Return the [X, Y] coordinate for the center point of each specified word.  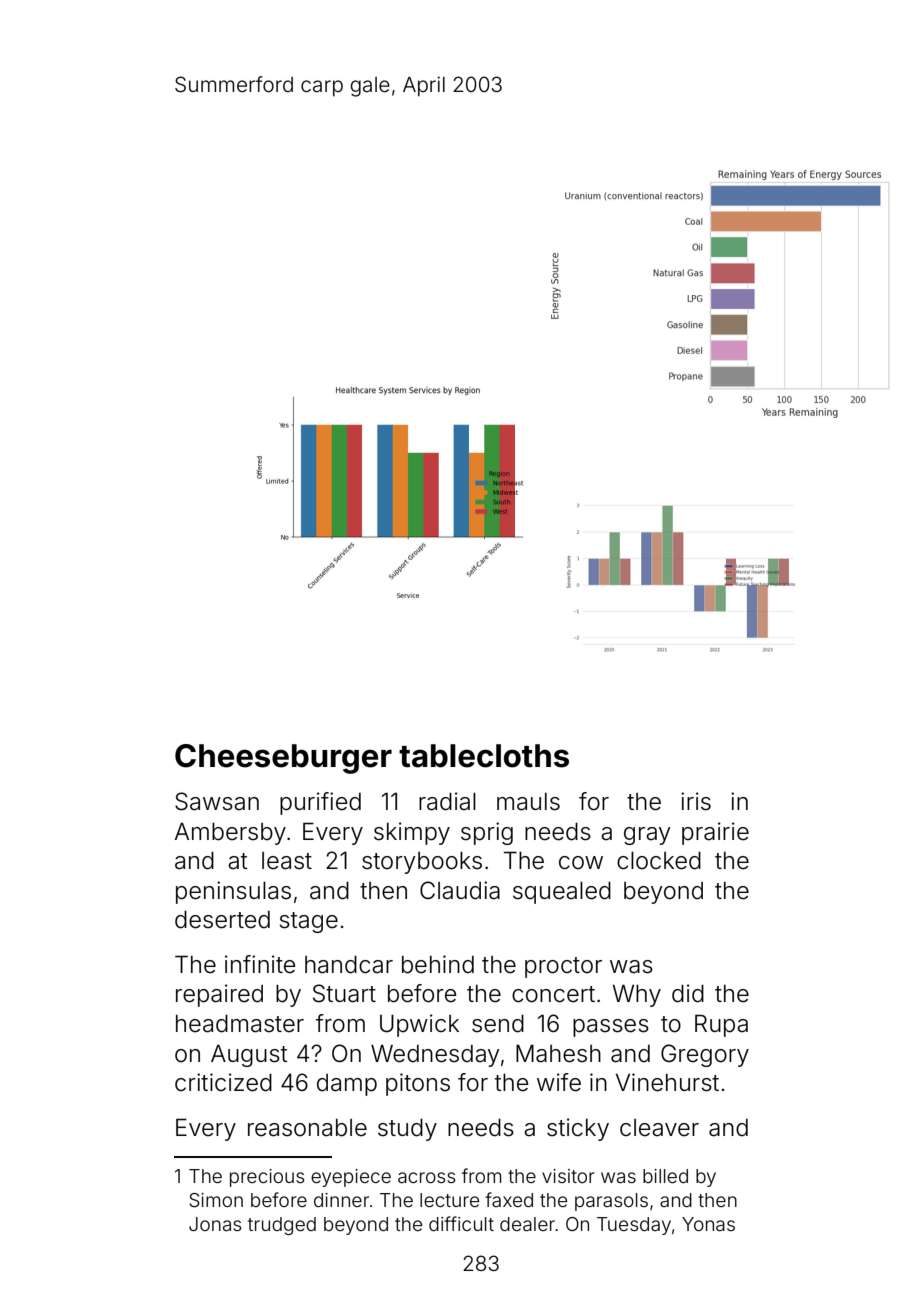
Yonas [708, 1224]
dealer [527, 1224]
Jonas [215, 1224]
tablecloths [484, 756]
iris [696, 801]
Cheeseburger [283, 759]
